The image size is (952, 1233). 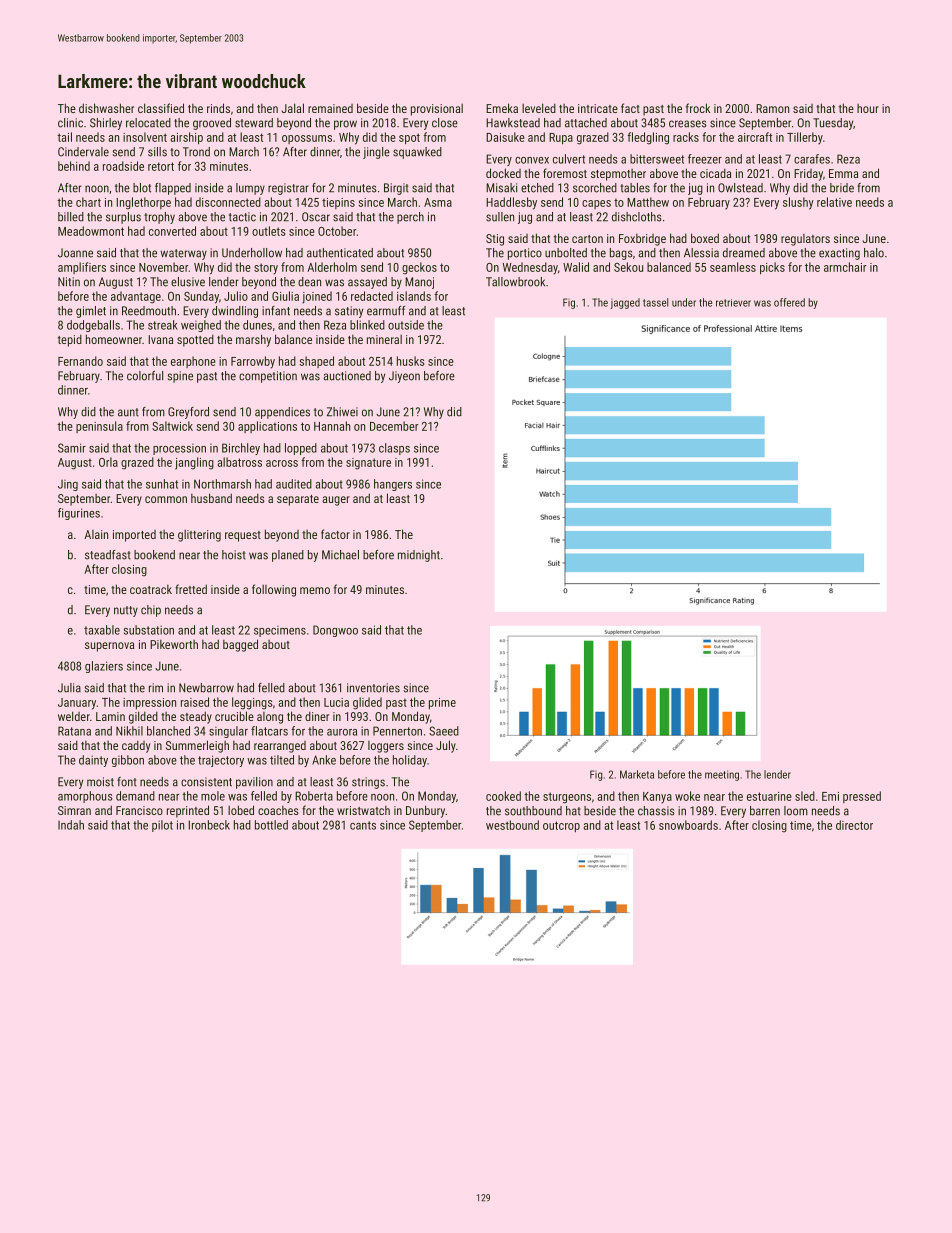 What do you see at coordinates (363, 825) in the screenshot?
I see `cants` at bounding box center [363, 825].
